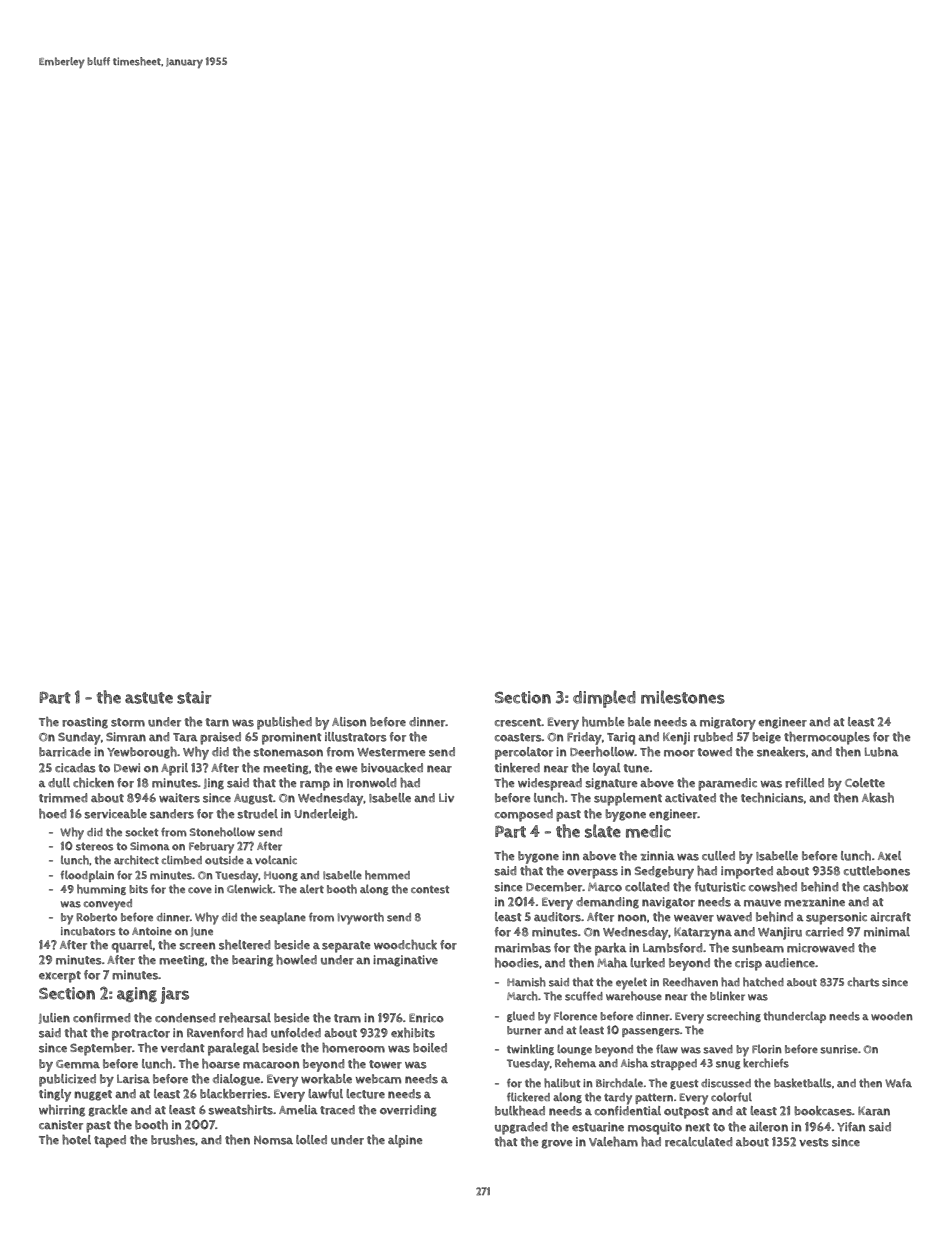 The width and height of the screenshot is (952, 1233). Describe the element at coordinates (804, 783) in the screenshot. I see `refilled` at that location.
